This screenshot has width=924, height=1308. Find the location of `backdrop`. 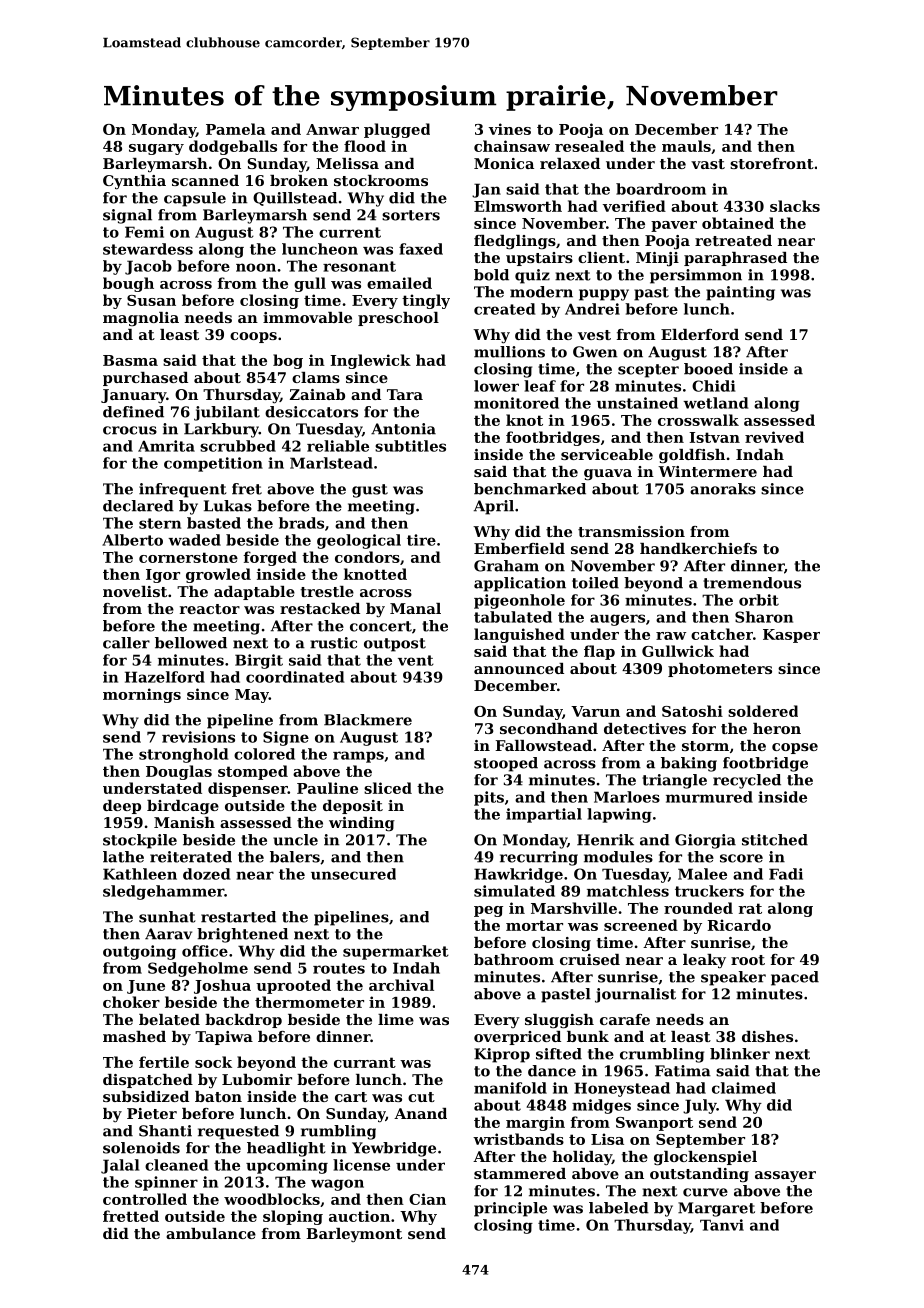

backdrop is located at coordinates (243, 1021).
